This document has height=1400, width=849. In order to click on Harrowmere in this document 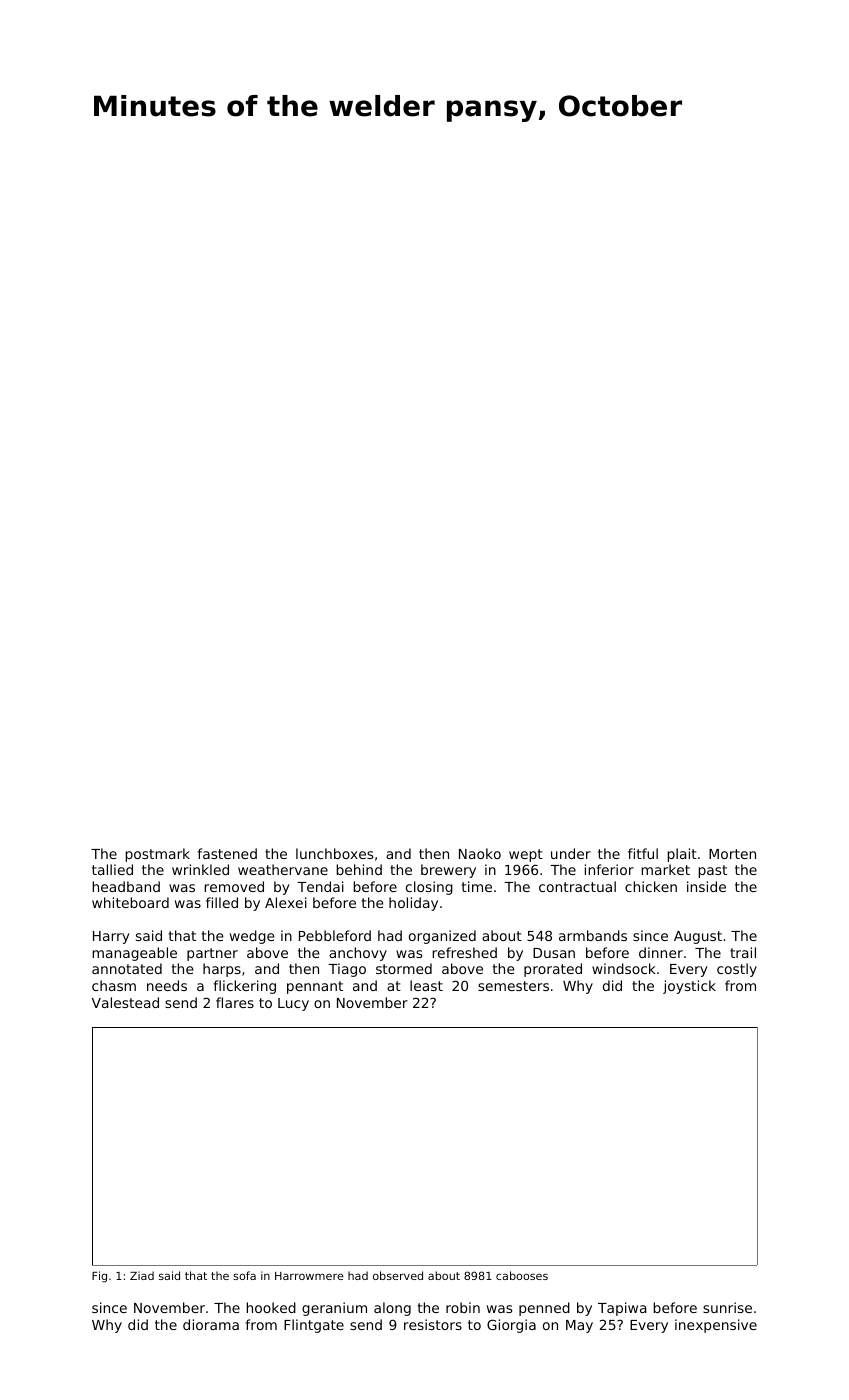, I will do `click(309, 1276)`.
